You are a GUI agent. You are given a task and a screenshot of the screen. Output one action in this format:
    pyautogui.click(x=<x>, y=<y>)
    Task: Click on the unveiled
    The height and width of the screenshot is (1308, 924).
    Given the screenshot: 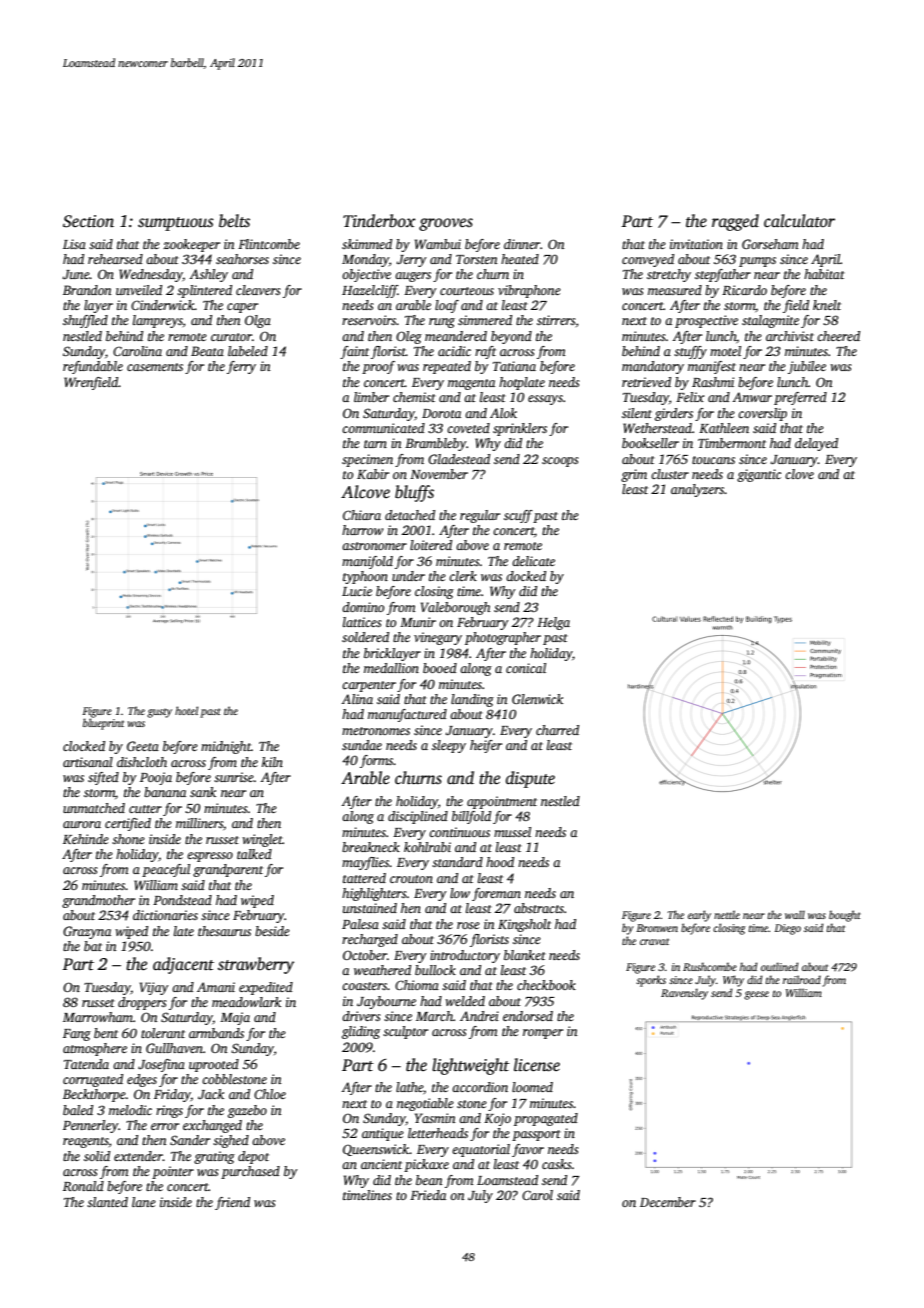 What is the action you would take?
    pyautogui.click(x=139, y=290)
